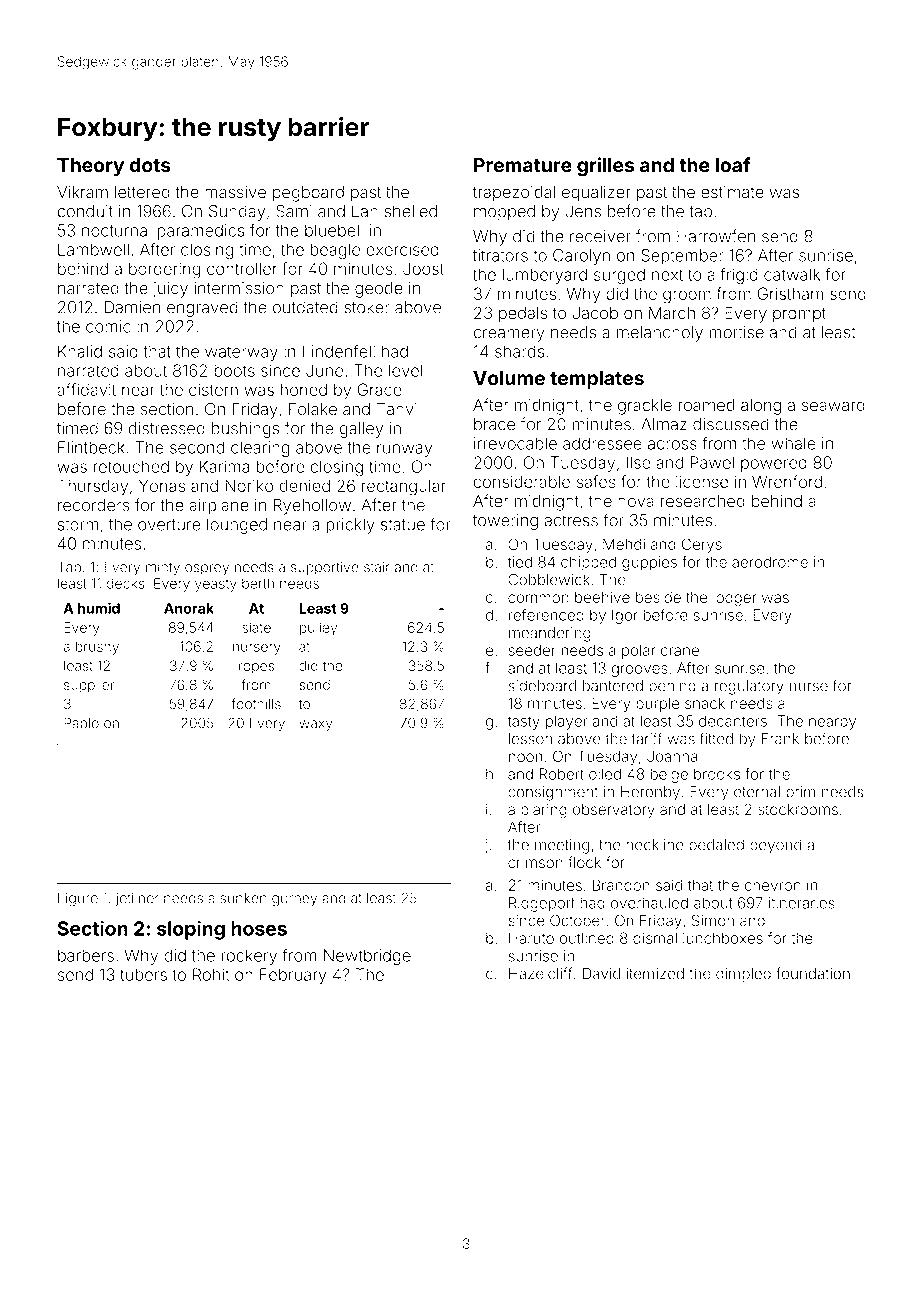 This page has width=924, height=1308. Describe the element at coordinates (335, 251) in the page. I see `beagle` at that location.
